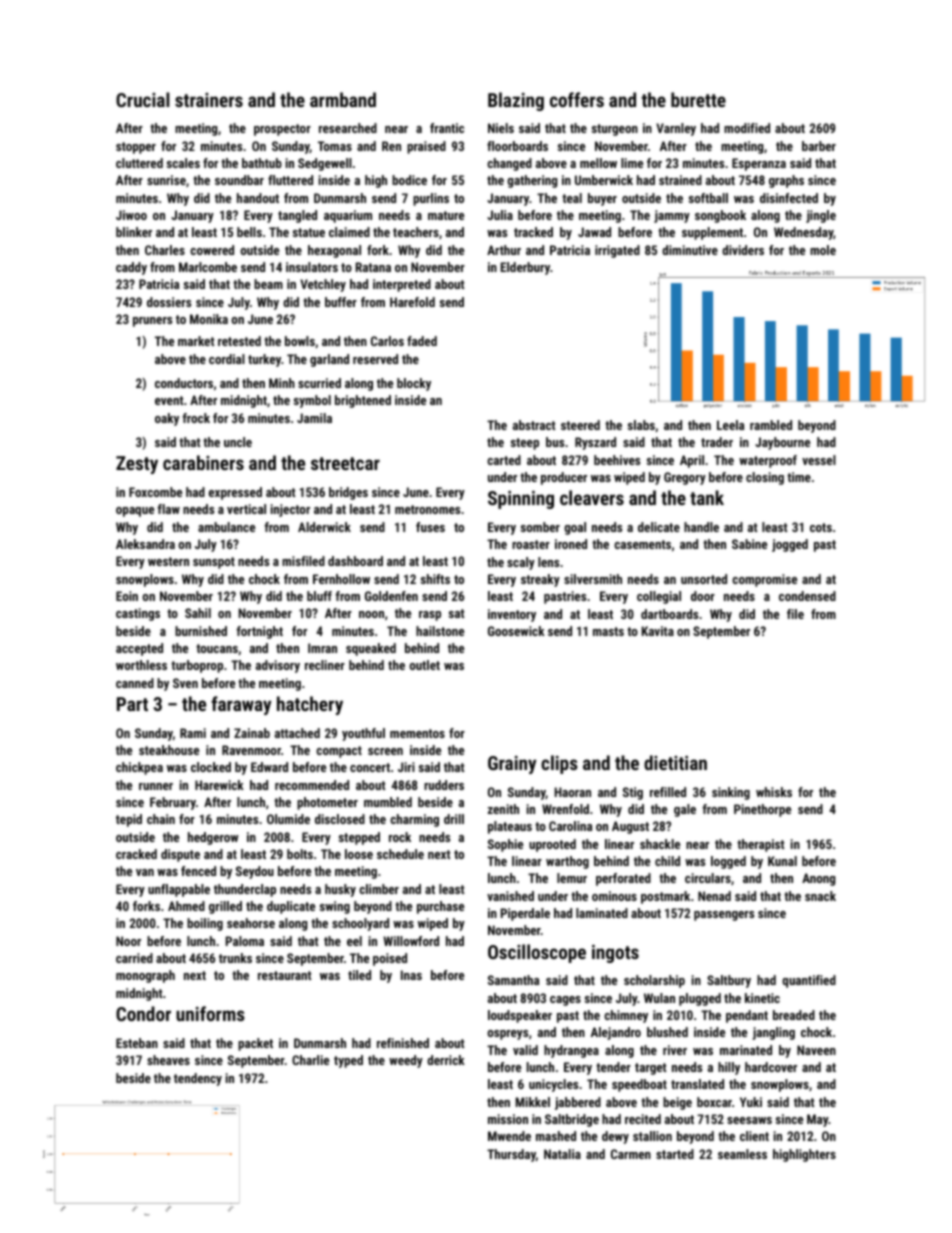  Describe the element at coordinates (807, 596) in the document. I see `condensed` at that location.
